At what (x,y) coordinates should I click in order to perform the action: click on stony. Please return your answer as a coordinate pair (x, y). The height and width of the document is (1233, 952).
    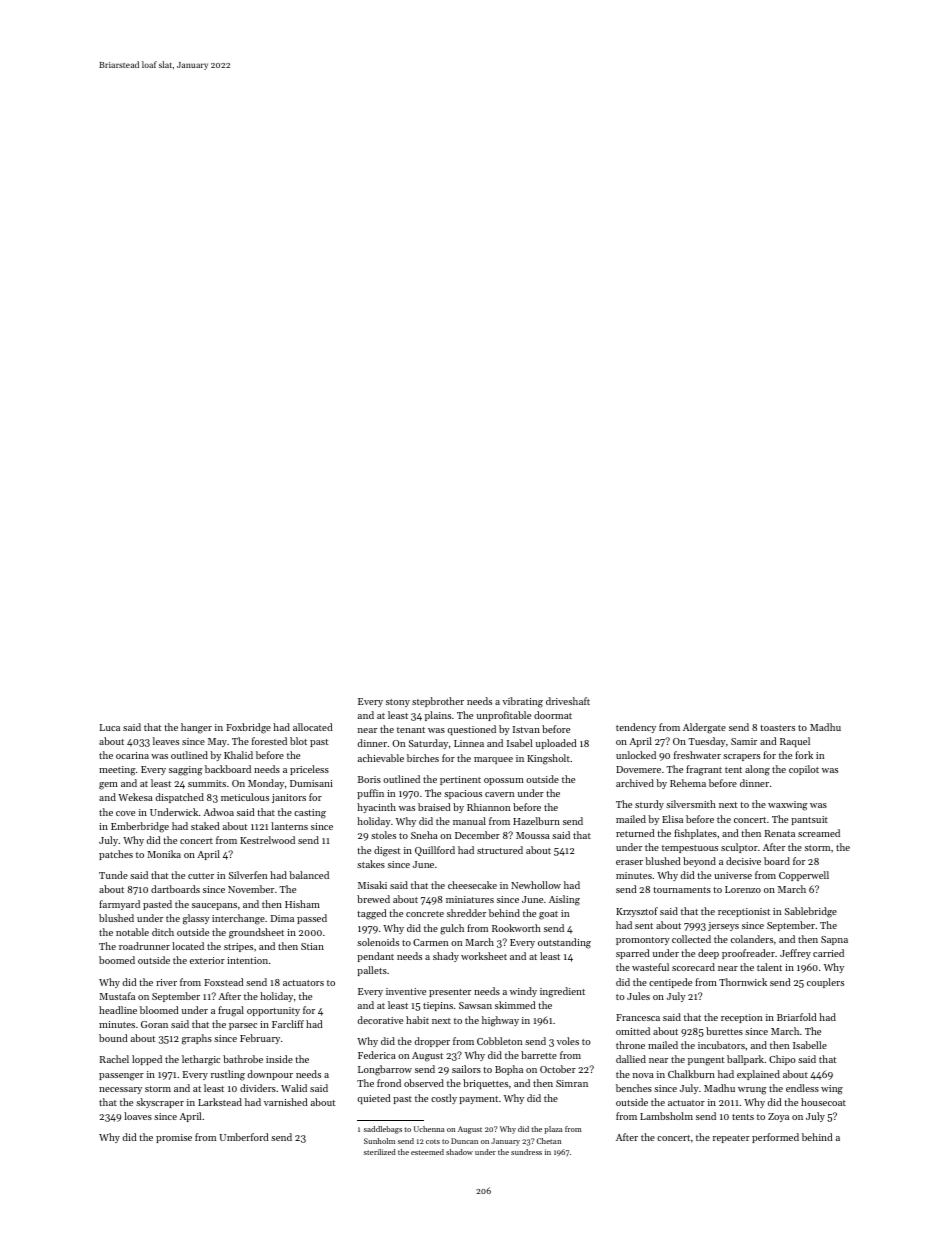
    Looking at the image, I should click on (398, 703).
